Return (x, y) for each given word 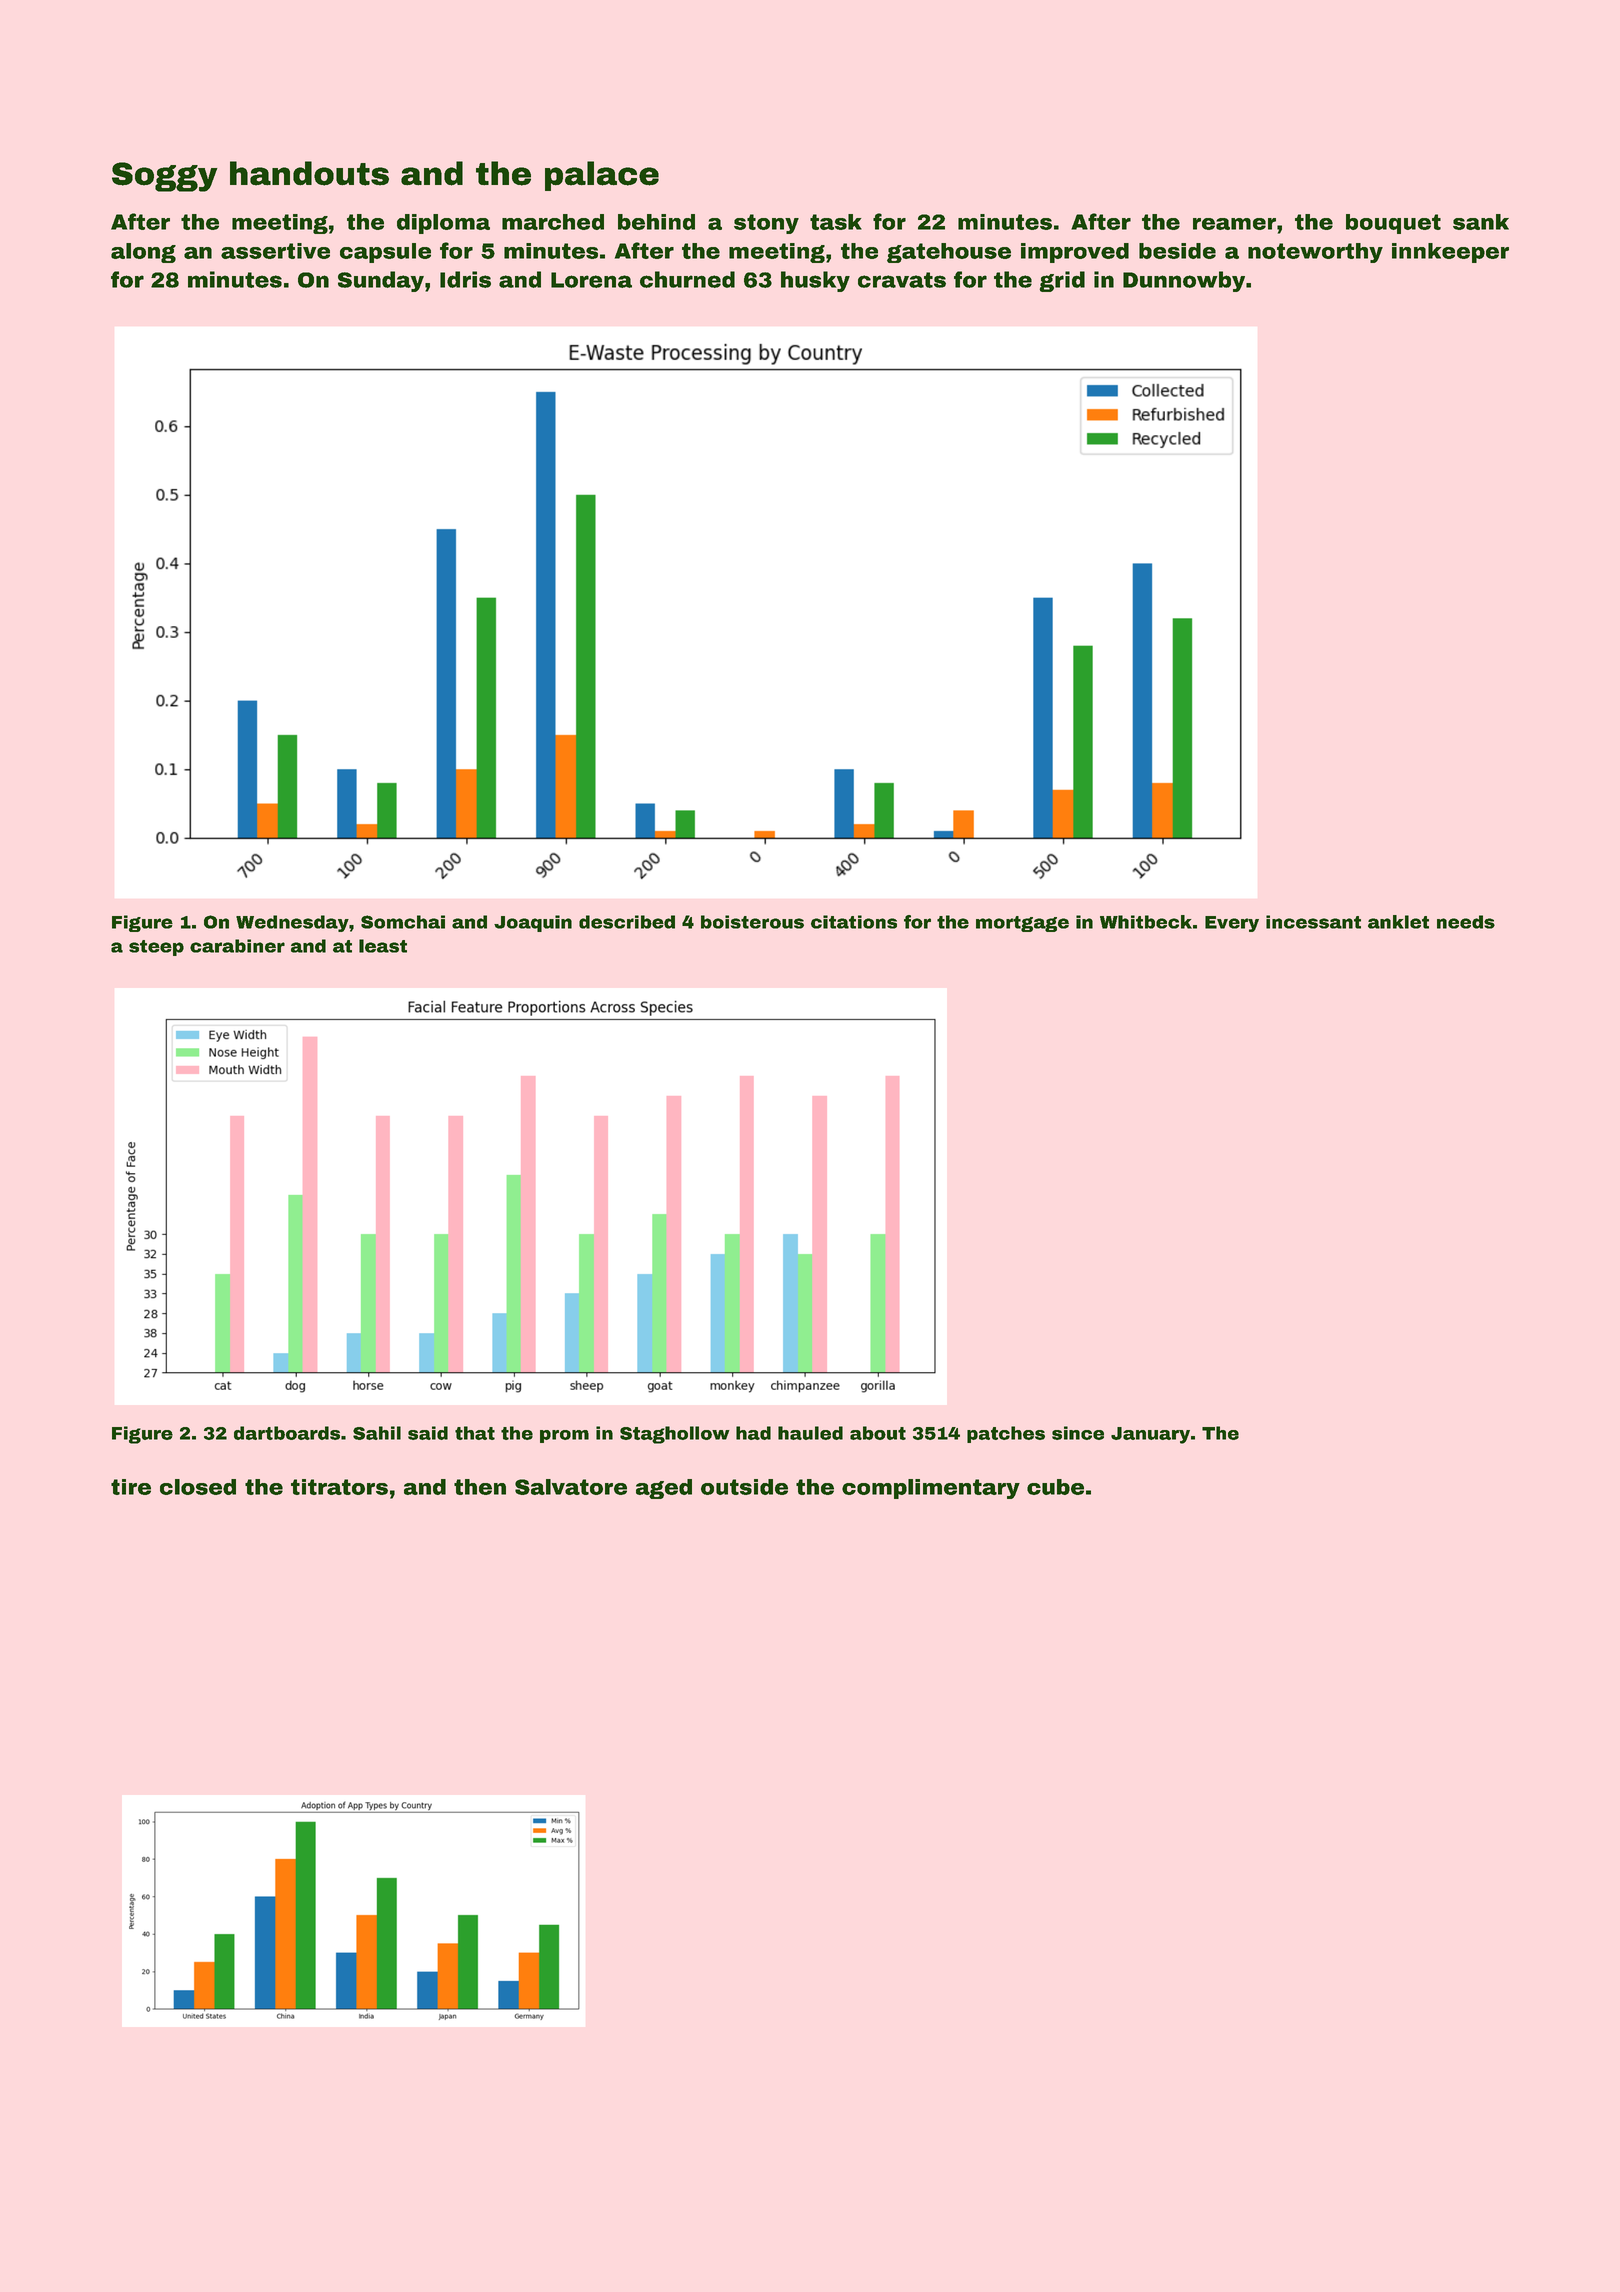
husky (815, 281)
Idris (465, 279)
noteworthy (1315, 253)
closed (198, 1487)
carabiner (237, 946)
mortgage (1022, 924)
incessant (1313, 922)
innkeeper (1450, 253)
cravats (902, 280)
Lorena (591, 280)
